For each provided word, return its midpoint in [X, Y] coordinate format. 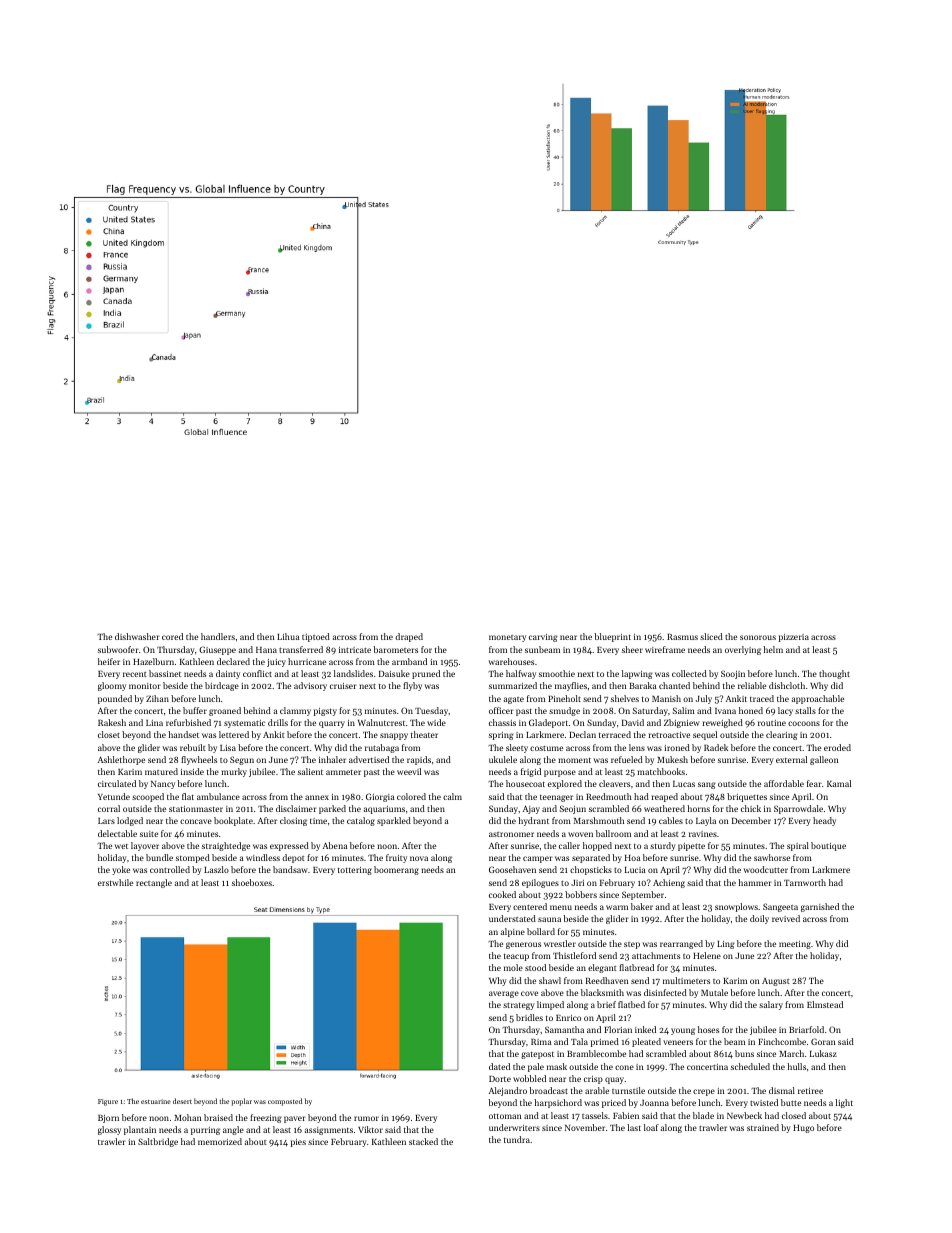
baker [642, 906]
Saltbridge [158, 1142]
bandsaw [290, 869]
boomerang [396, 870]
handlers [218, 636]
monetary [507, 638]
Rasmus [682, 637]
